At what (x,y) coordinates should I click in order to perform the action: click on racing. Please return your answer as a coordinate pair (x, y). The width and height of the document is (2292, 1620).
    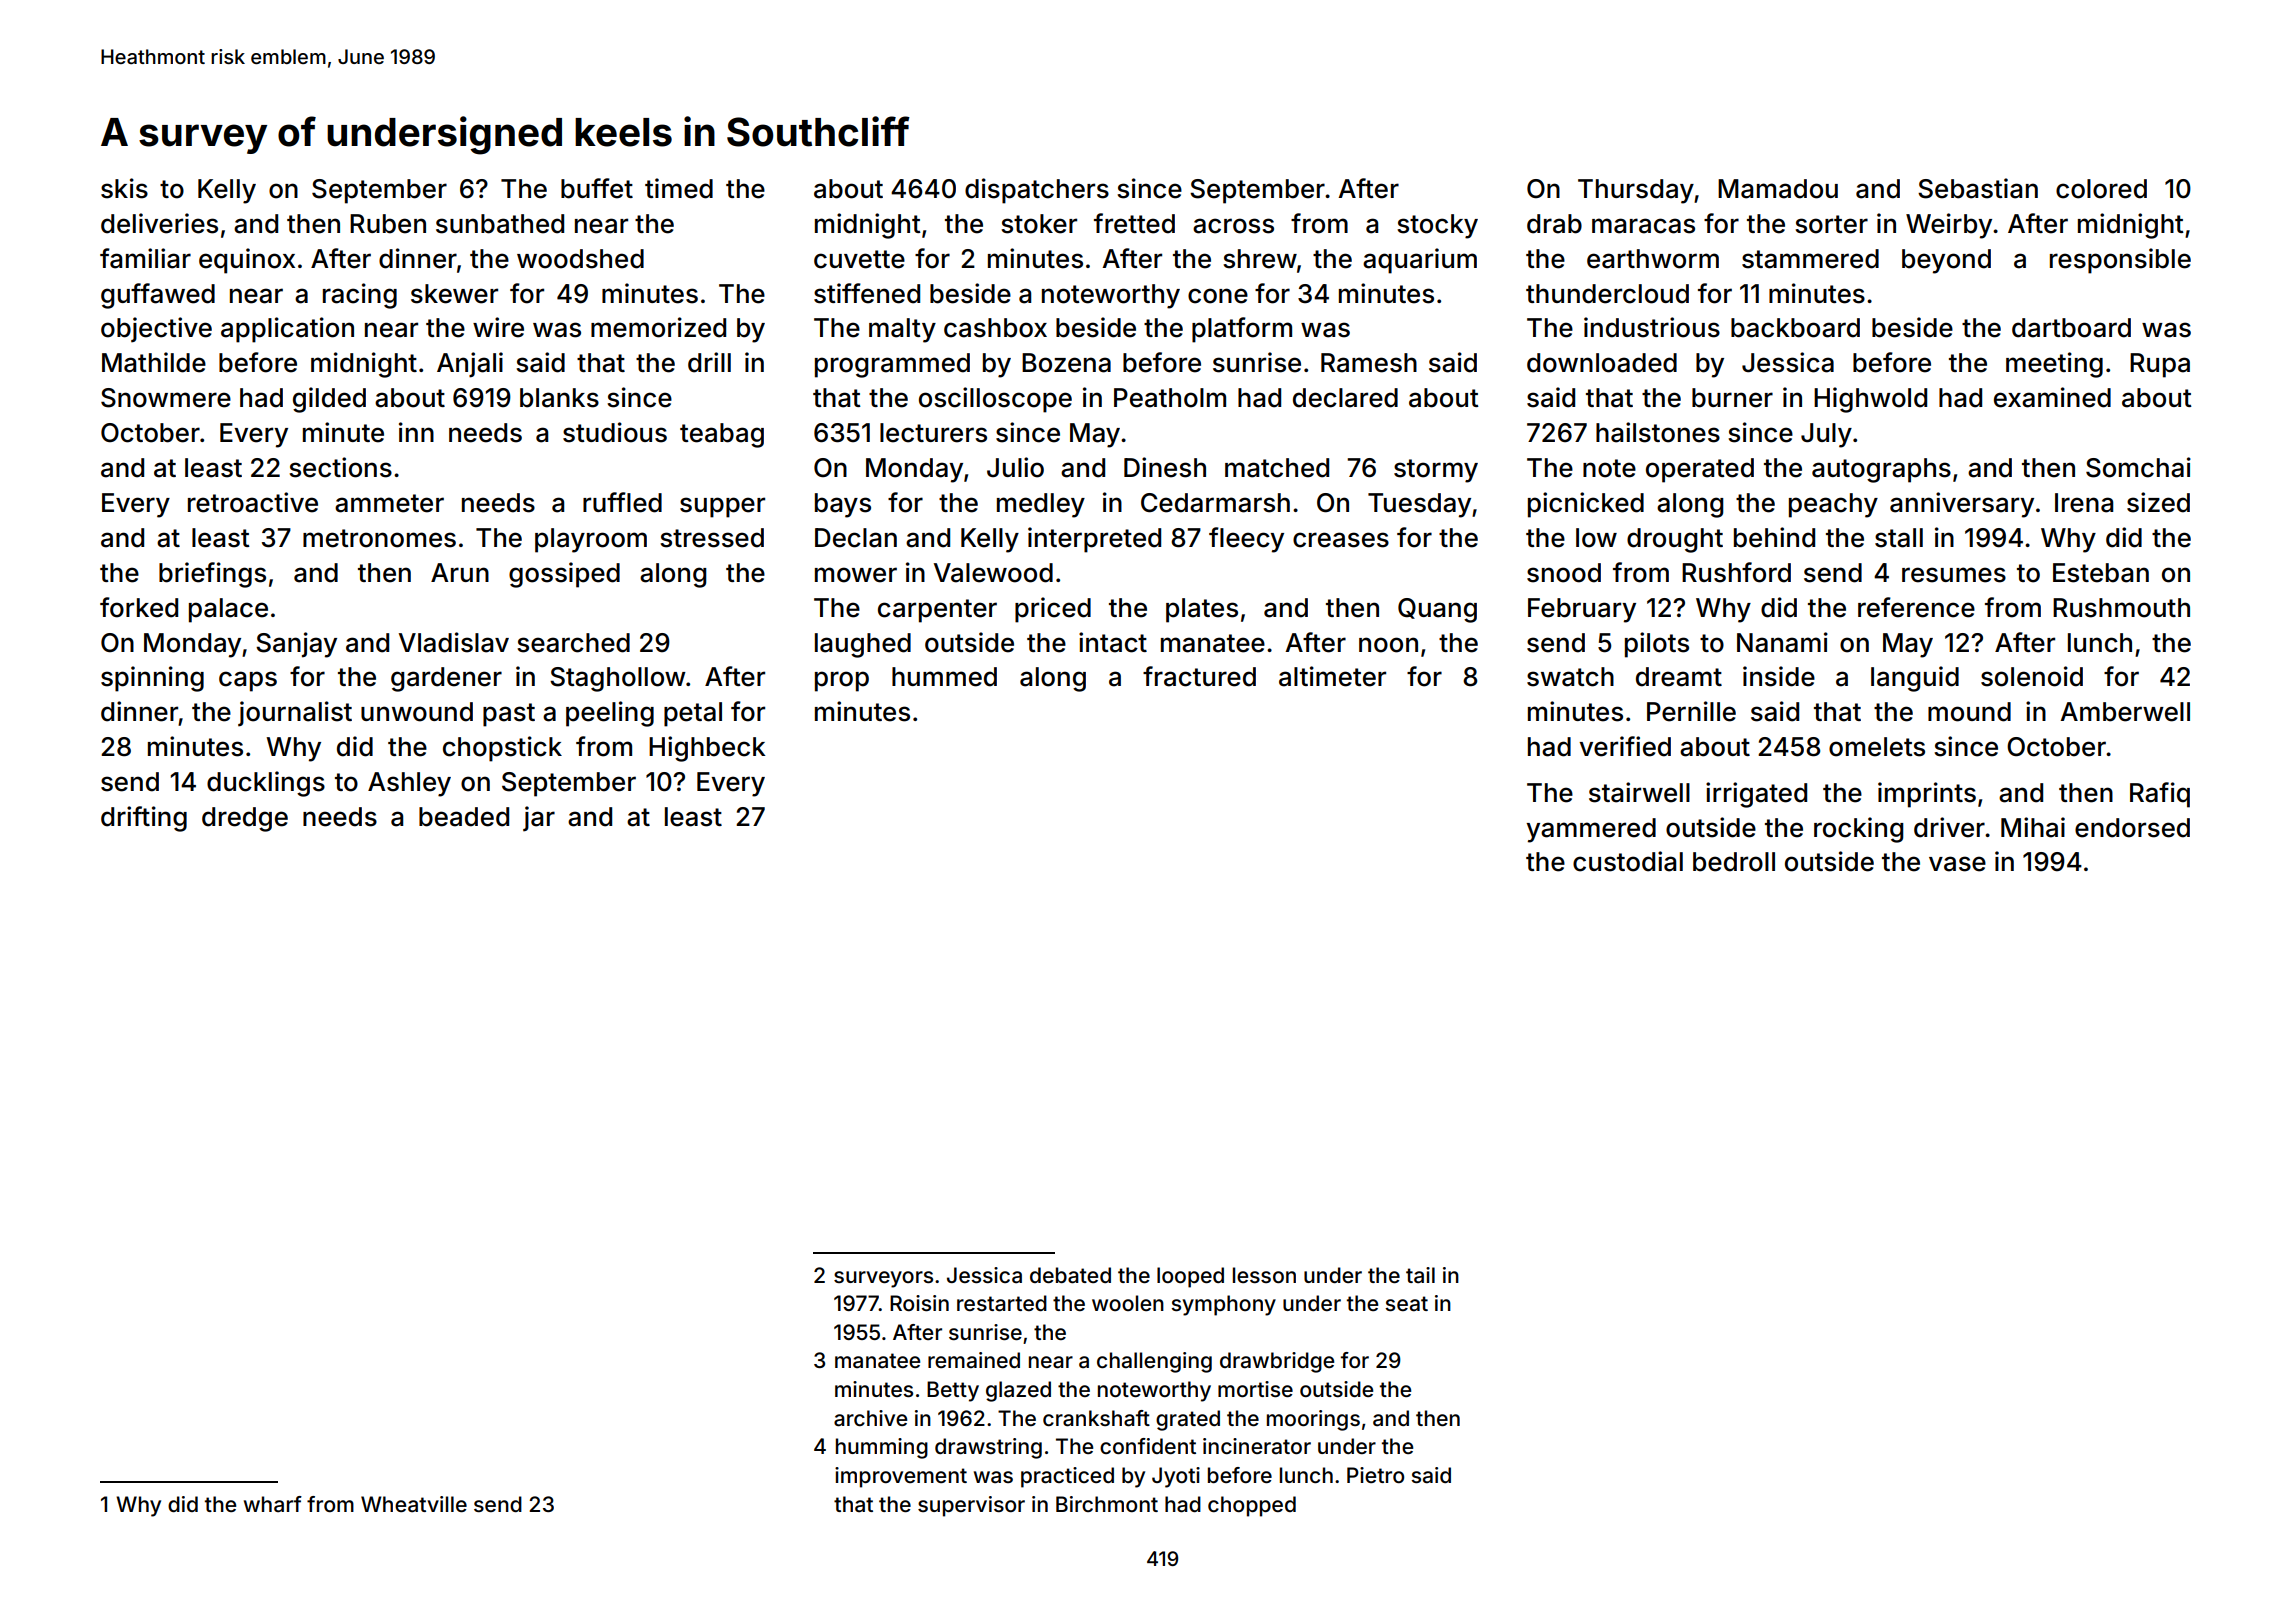
    Looking at the image, I should click on (360, 296).
